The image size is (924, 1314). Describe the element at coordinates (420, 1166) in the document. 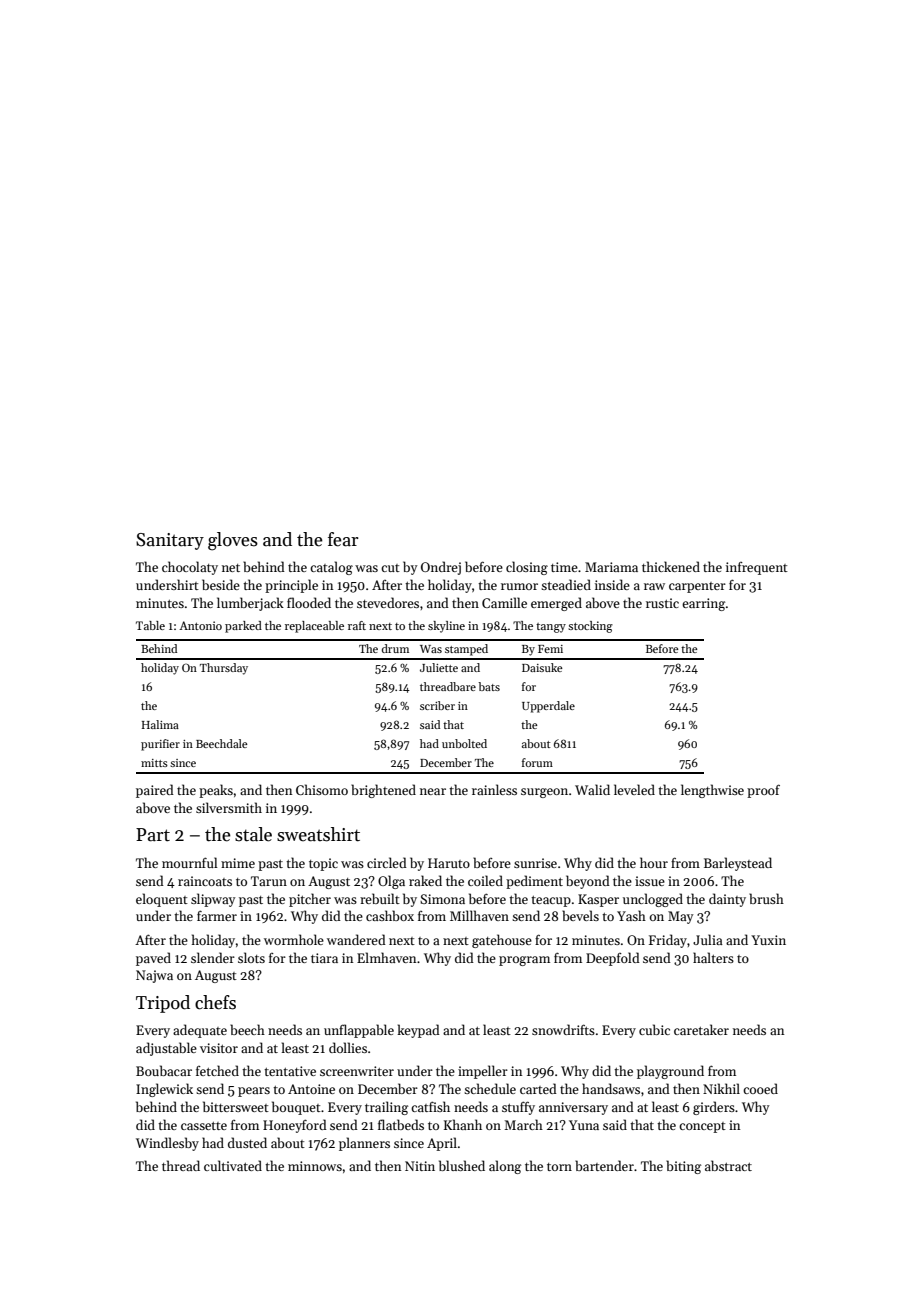

I see `Nitin` at that location.
